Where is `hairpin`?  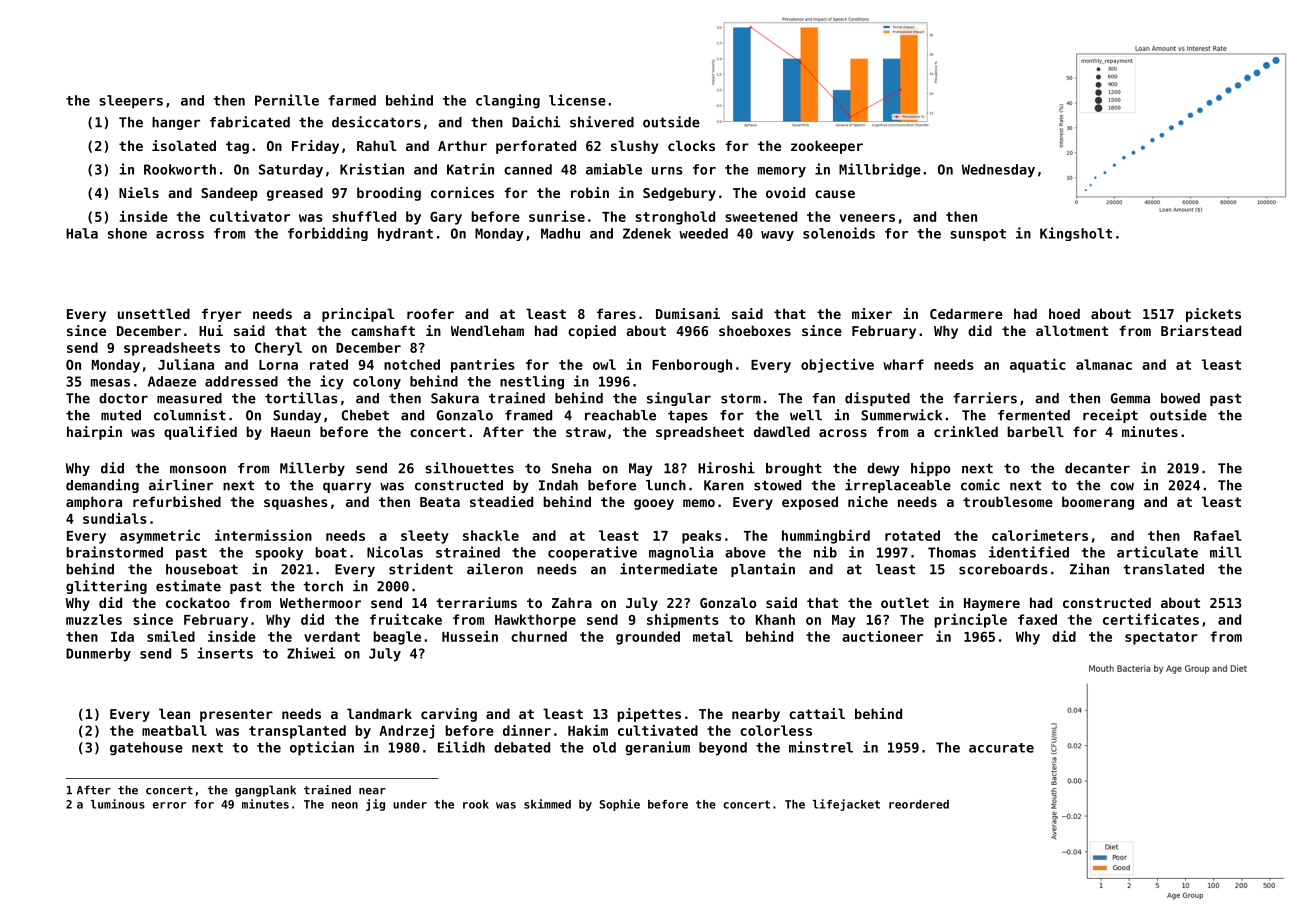
hairpin is located at coordinates (94, 433).
